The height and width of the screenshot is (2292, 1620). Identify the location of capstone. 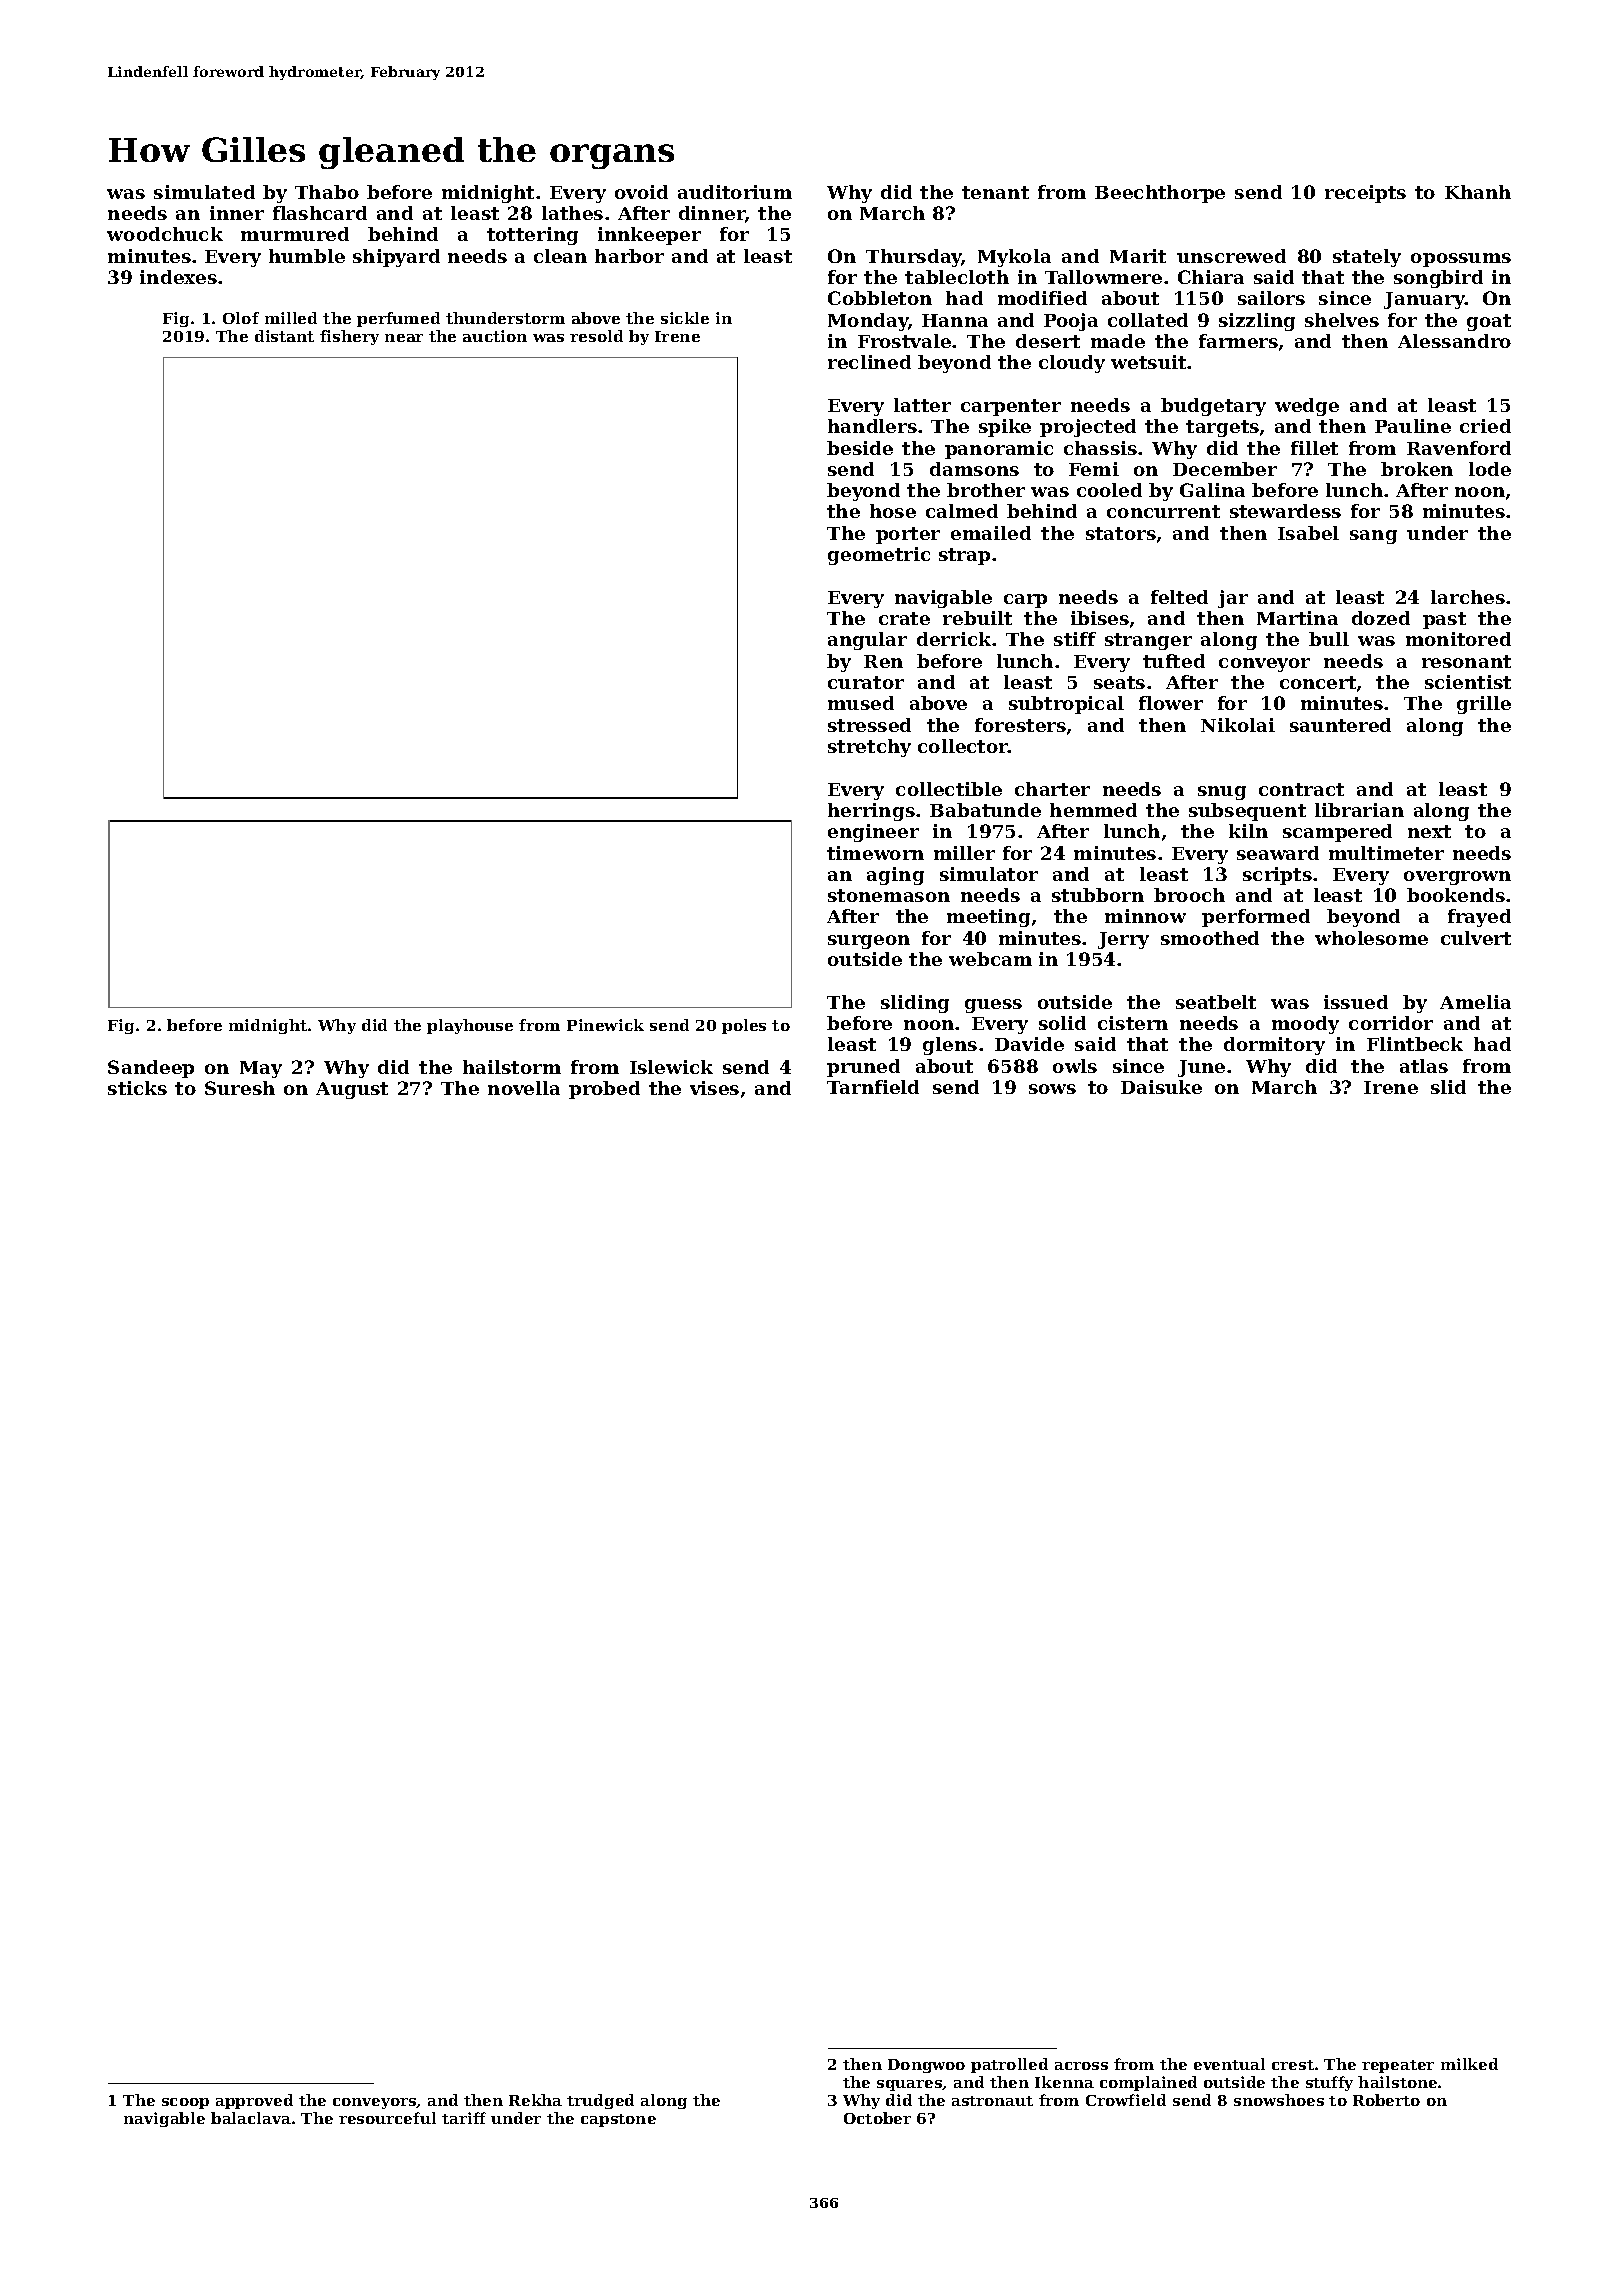
(618, 2120).
